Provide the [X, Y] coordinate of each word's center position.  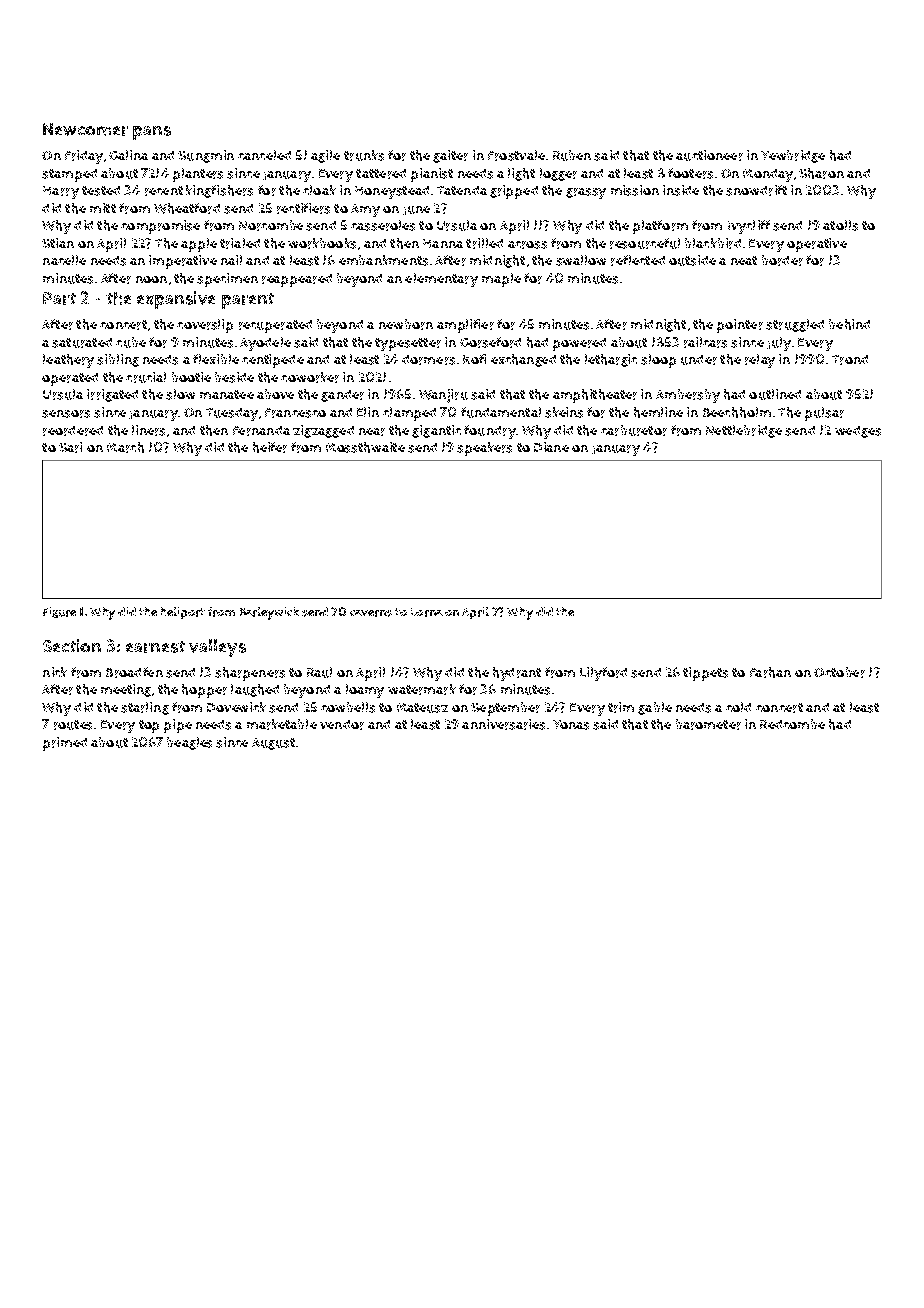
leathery [68, 361]
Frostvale [516, 155]
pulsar [824, 414]
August [273, 744]
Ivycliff [749, 227]
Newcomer [85, 129]
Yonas [571, 725]
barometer [708, 724]
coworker [310, 377]
